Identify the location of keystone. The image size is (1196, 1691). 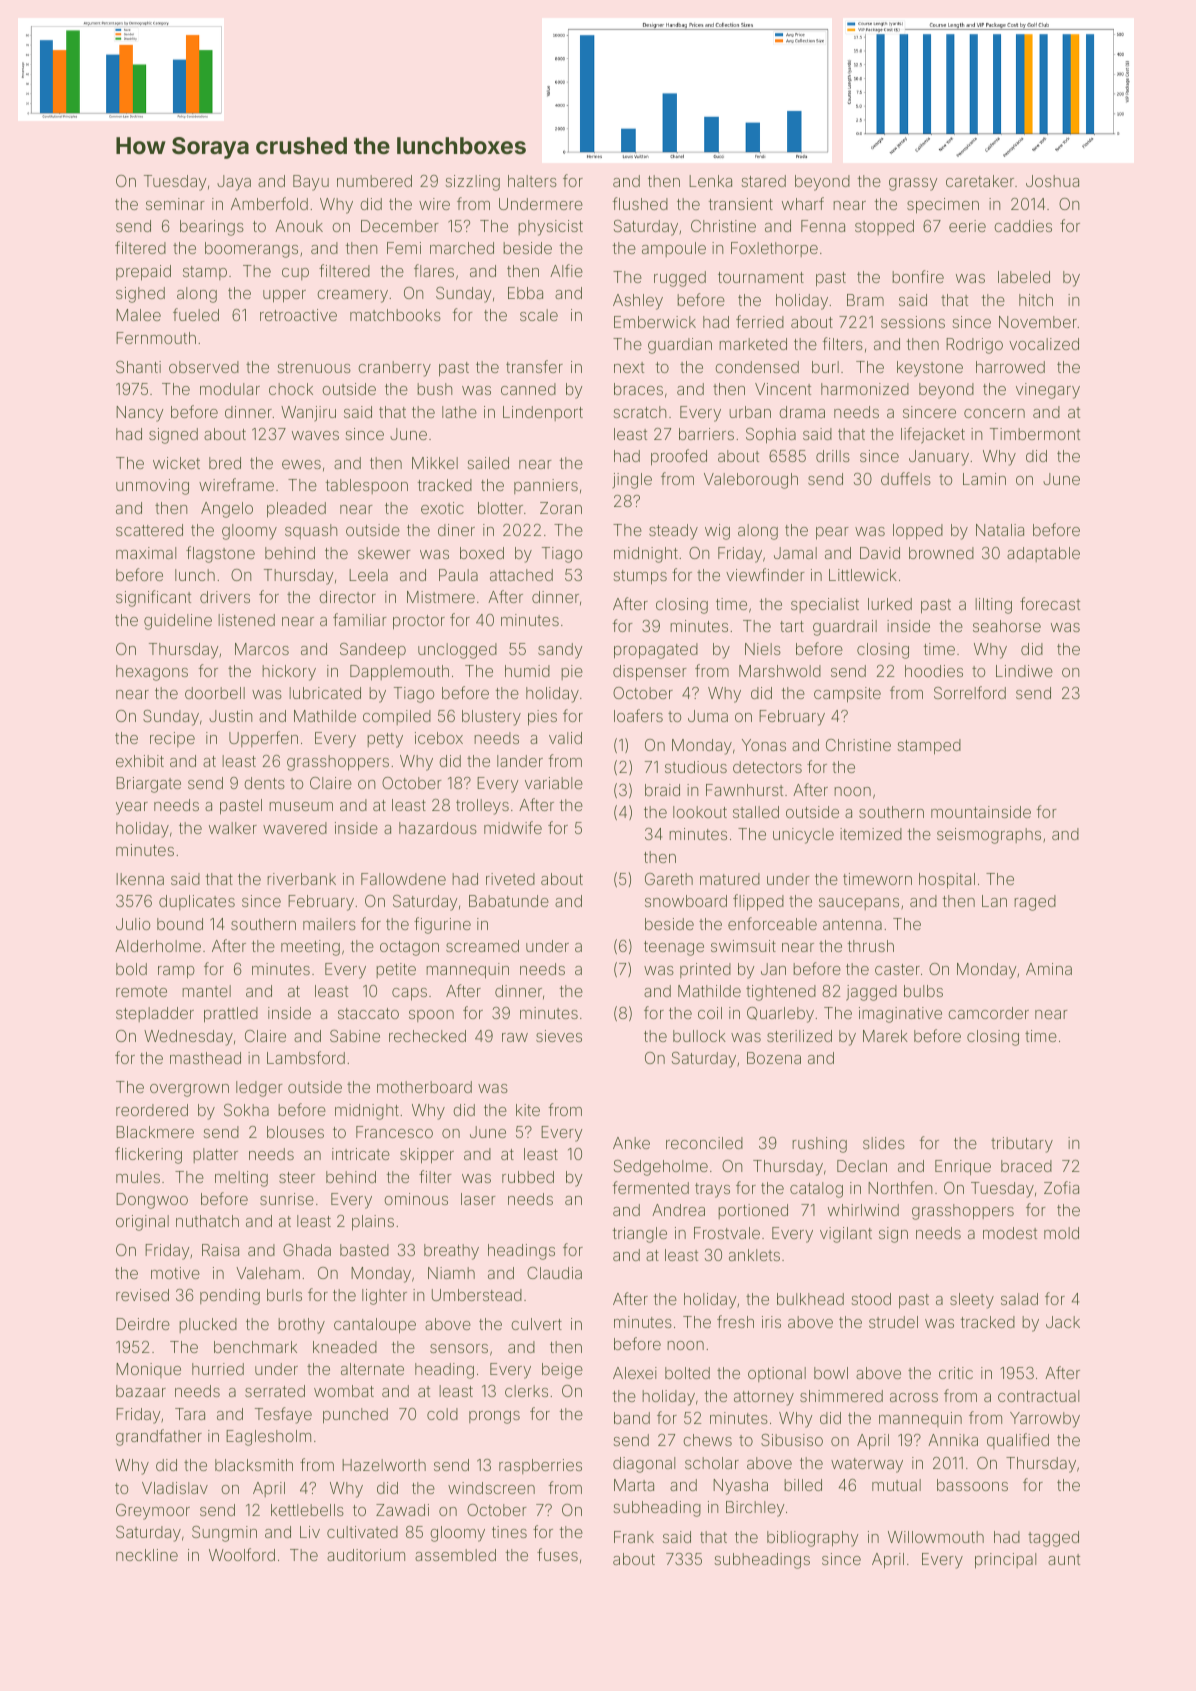
(930, 369).
